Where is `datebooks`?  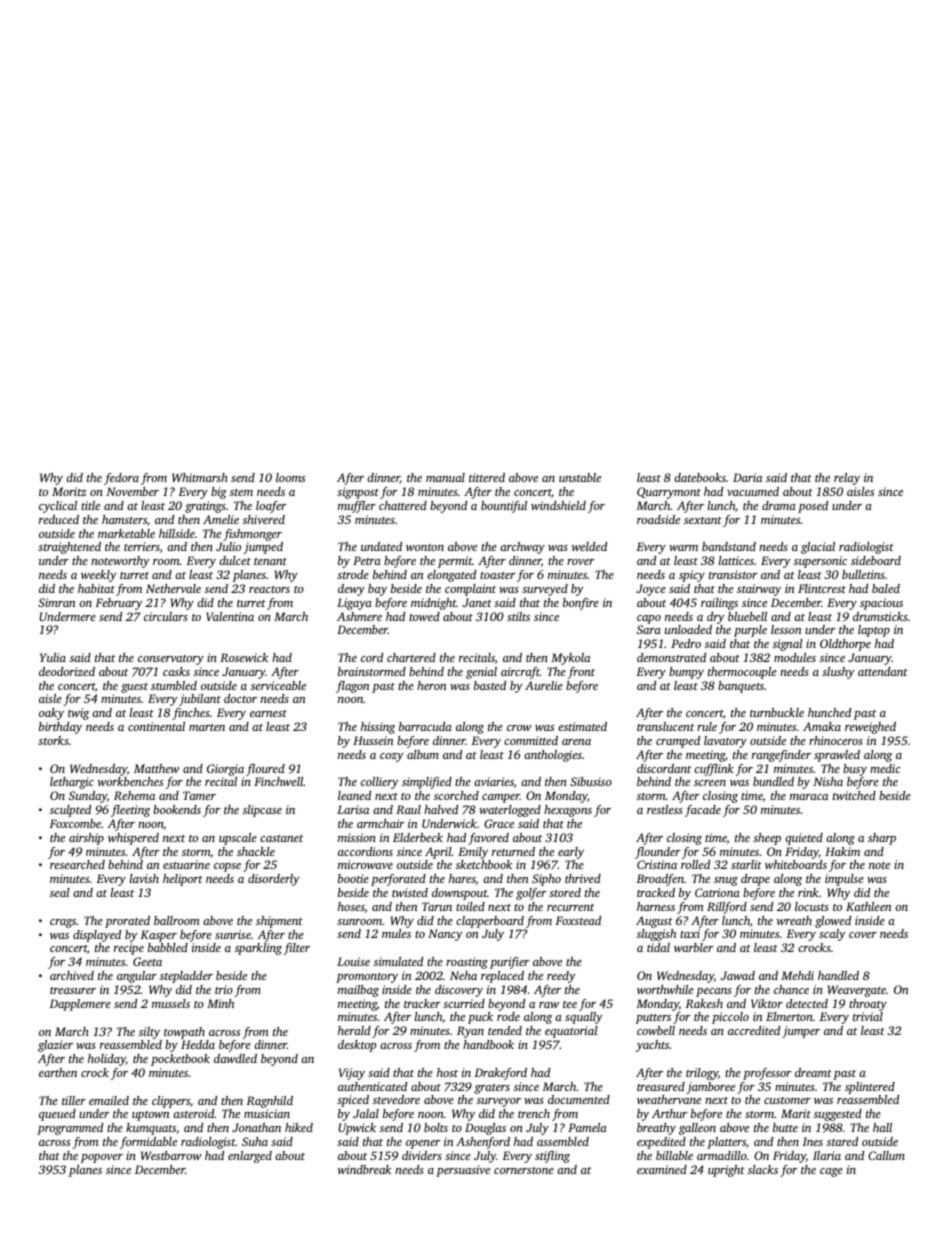
datebooks is located at coordinates (700, 477).
